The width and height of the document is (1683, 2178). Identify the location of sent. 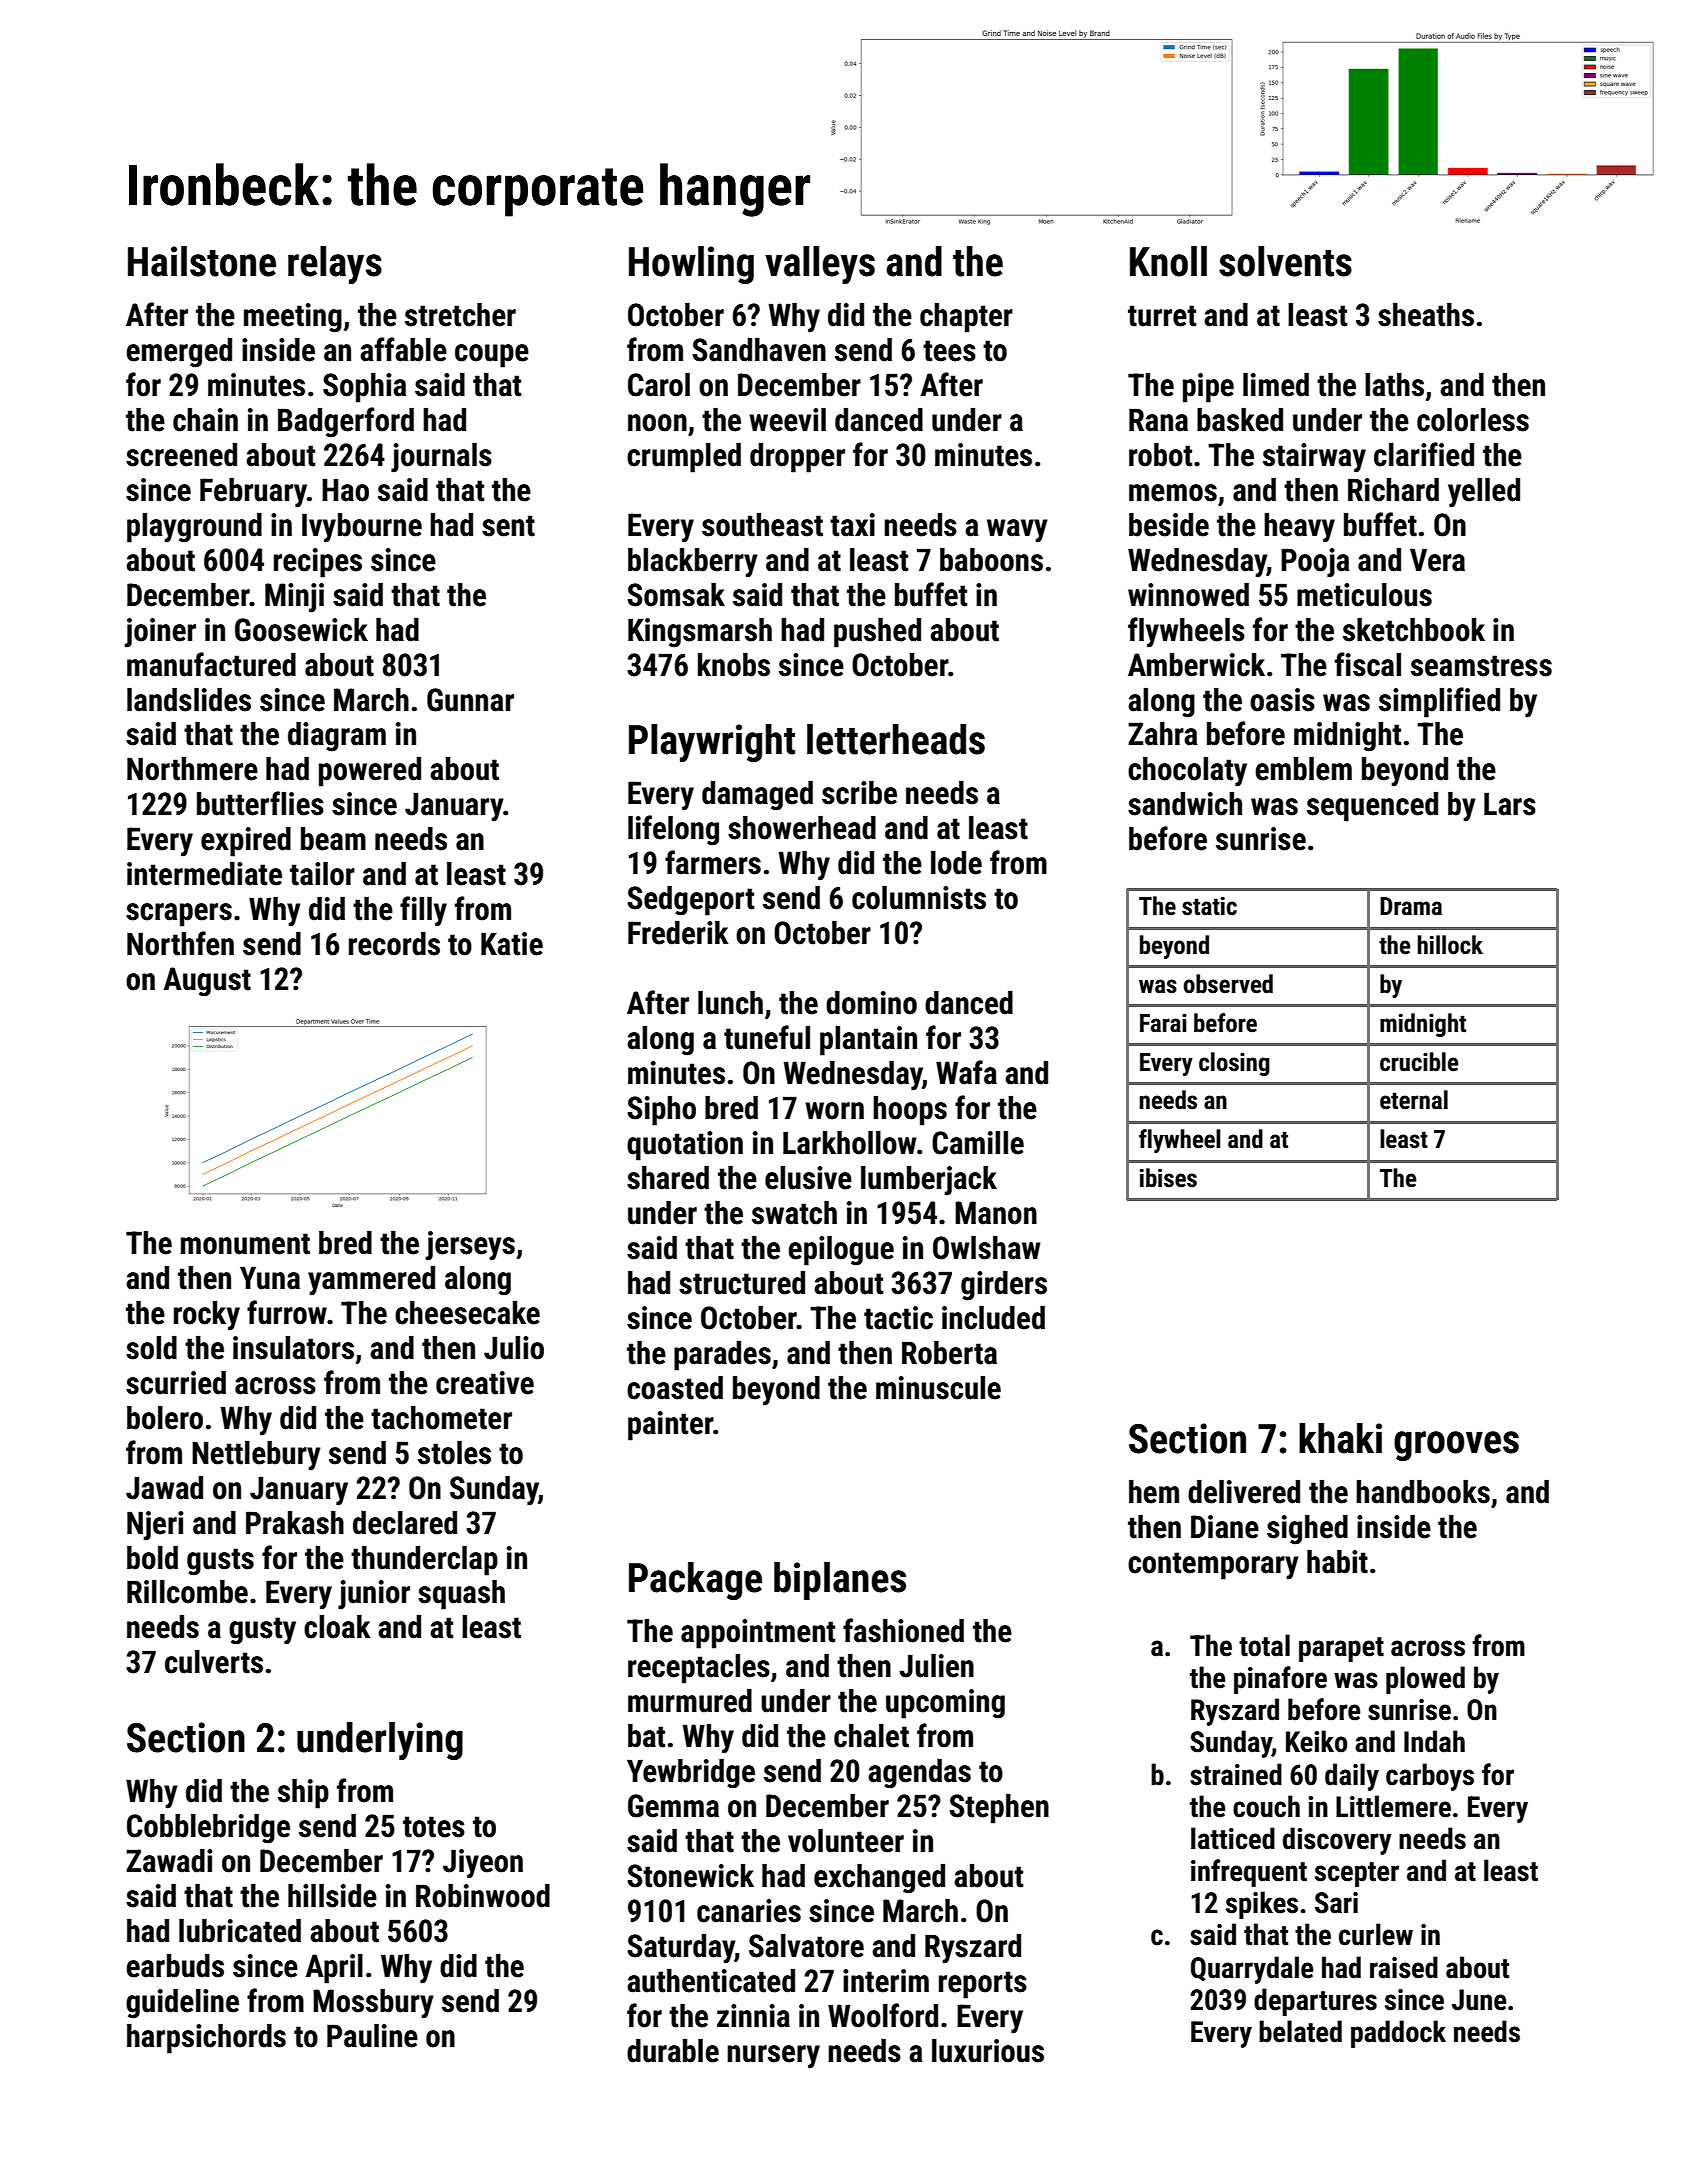
(508, 526).
